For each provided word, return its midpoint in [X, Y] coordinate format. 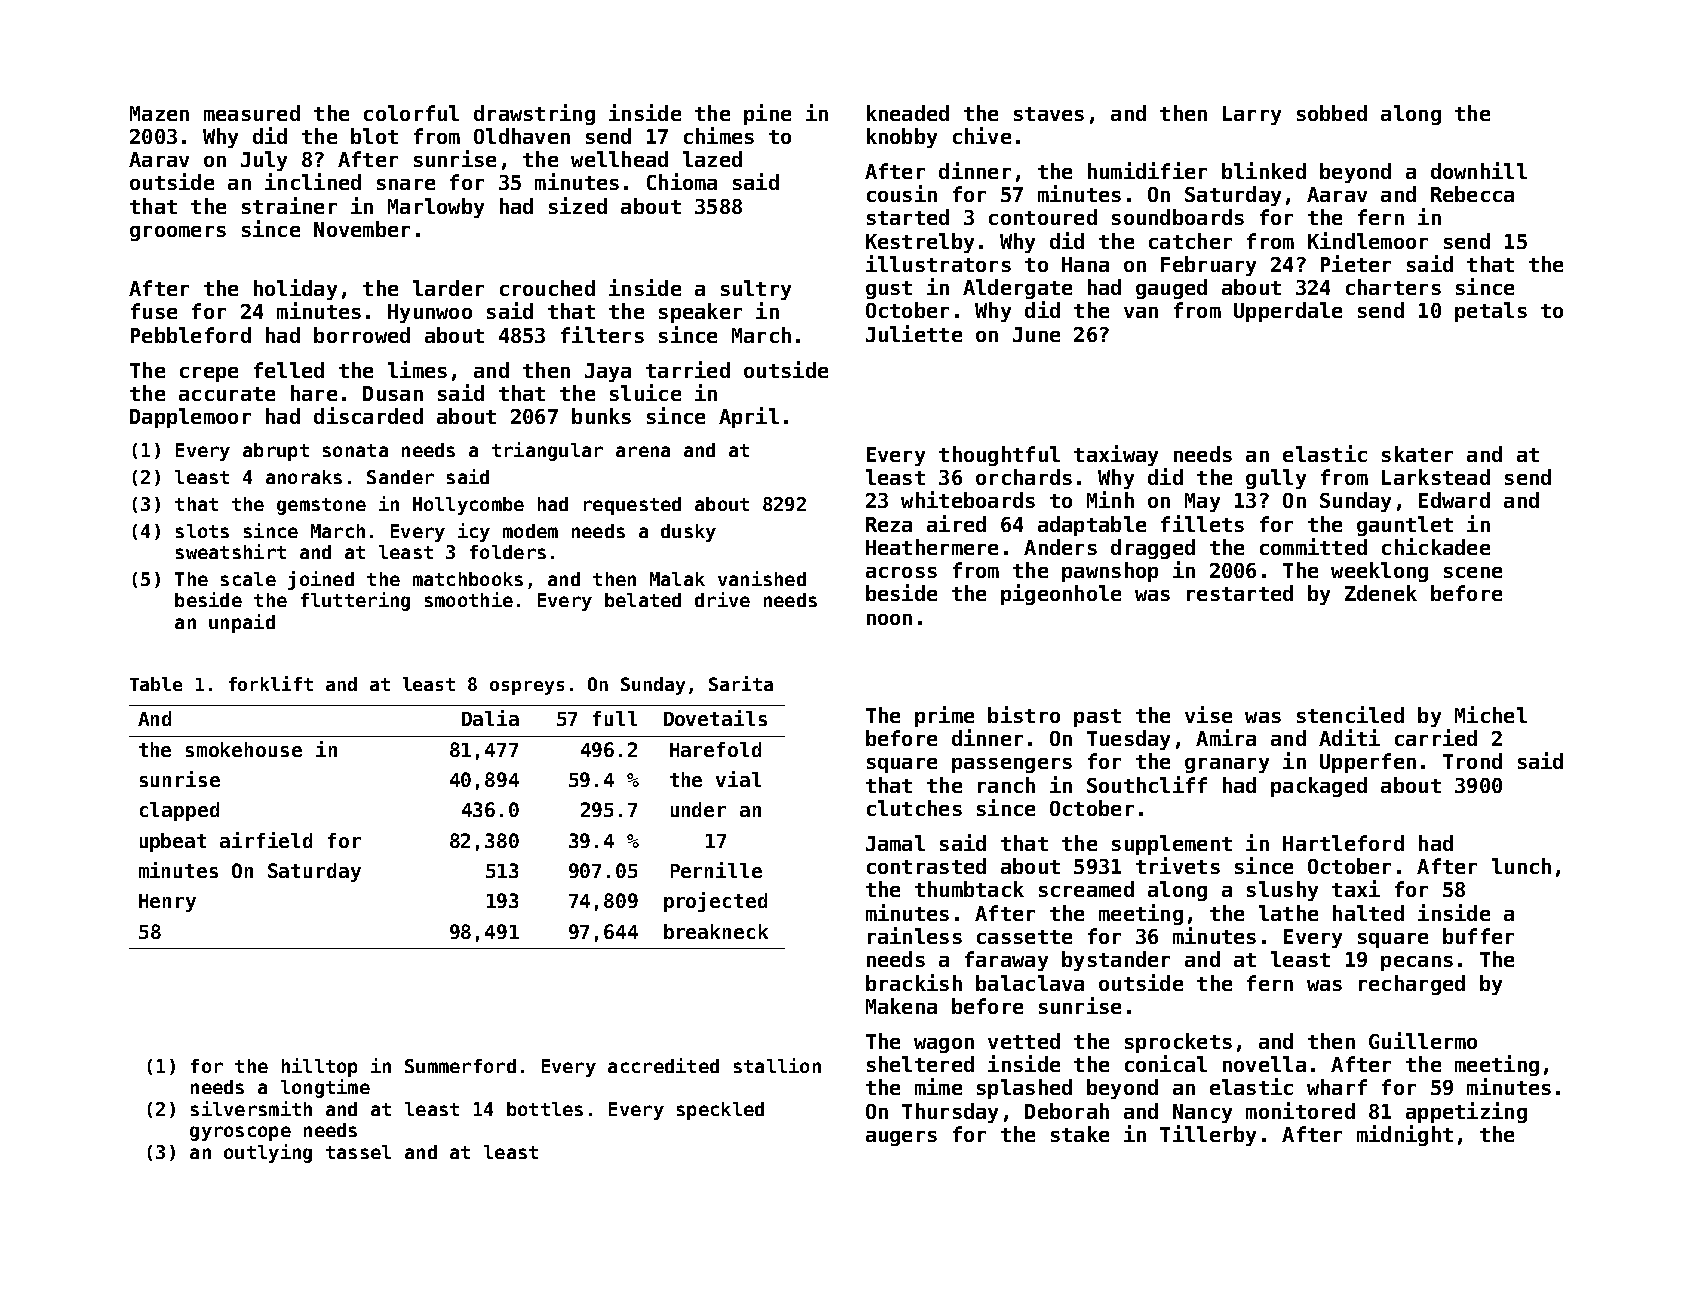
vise [1208, 714]
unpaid [242, 623]
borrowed [362, 335]
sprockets [1178, 1043]
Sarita [741, 683]
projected [715, 902]
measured [252, 113]
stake [1080, 1134]
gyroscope [240, 1133]
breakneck [716, 931]
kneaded [908, 113]
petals [1491, 312]
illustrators [938, 263]
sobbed [1332, 113]
